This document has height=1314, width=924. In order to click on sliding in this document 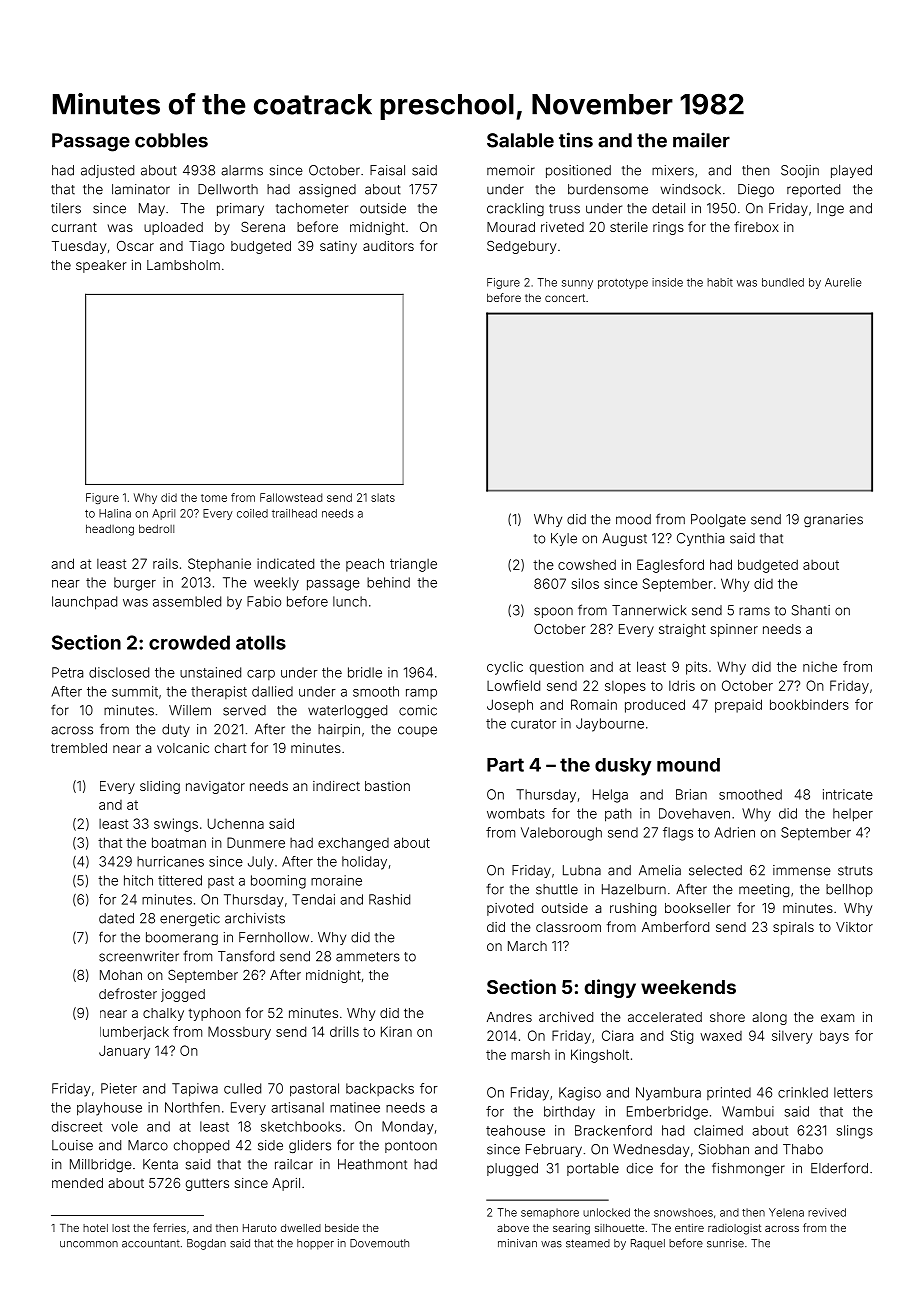, I will do `click(160, 787)`.
